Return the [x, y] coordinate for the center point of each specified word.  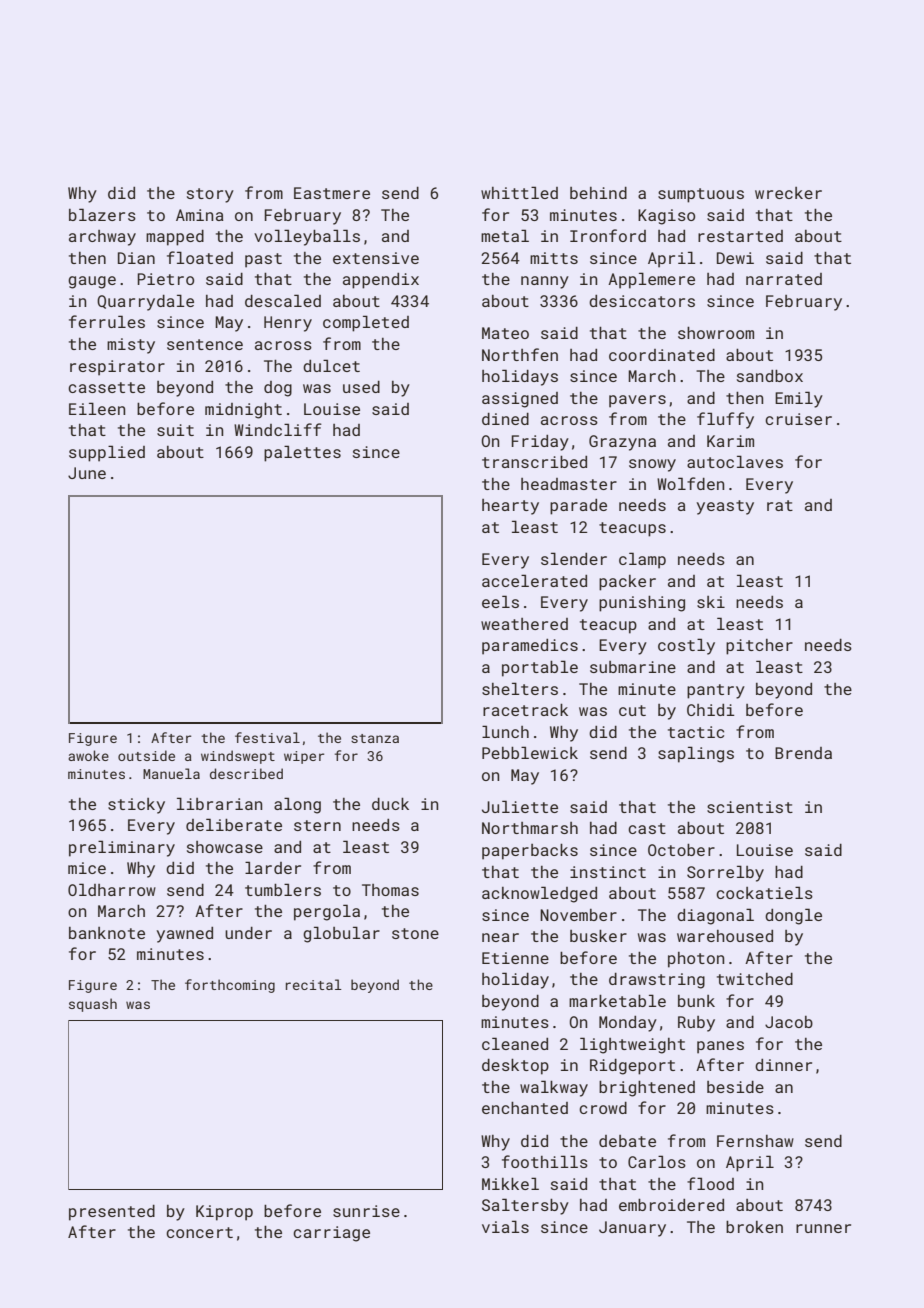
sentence [205, 344]
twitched [755, 979]
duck [390, 804]
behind [598, 193]
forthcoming [230, 986]
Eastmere [332, 193]
